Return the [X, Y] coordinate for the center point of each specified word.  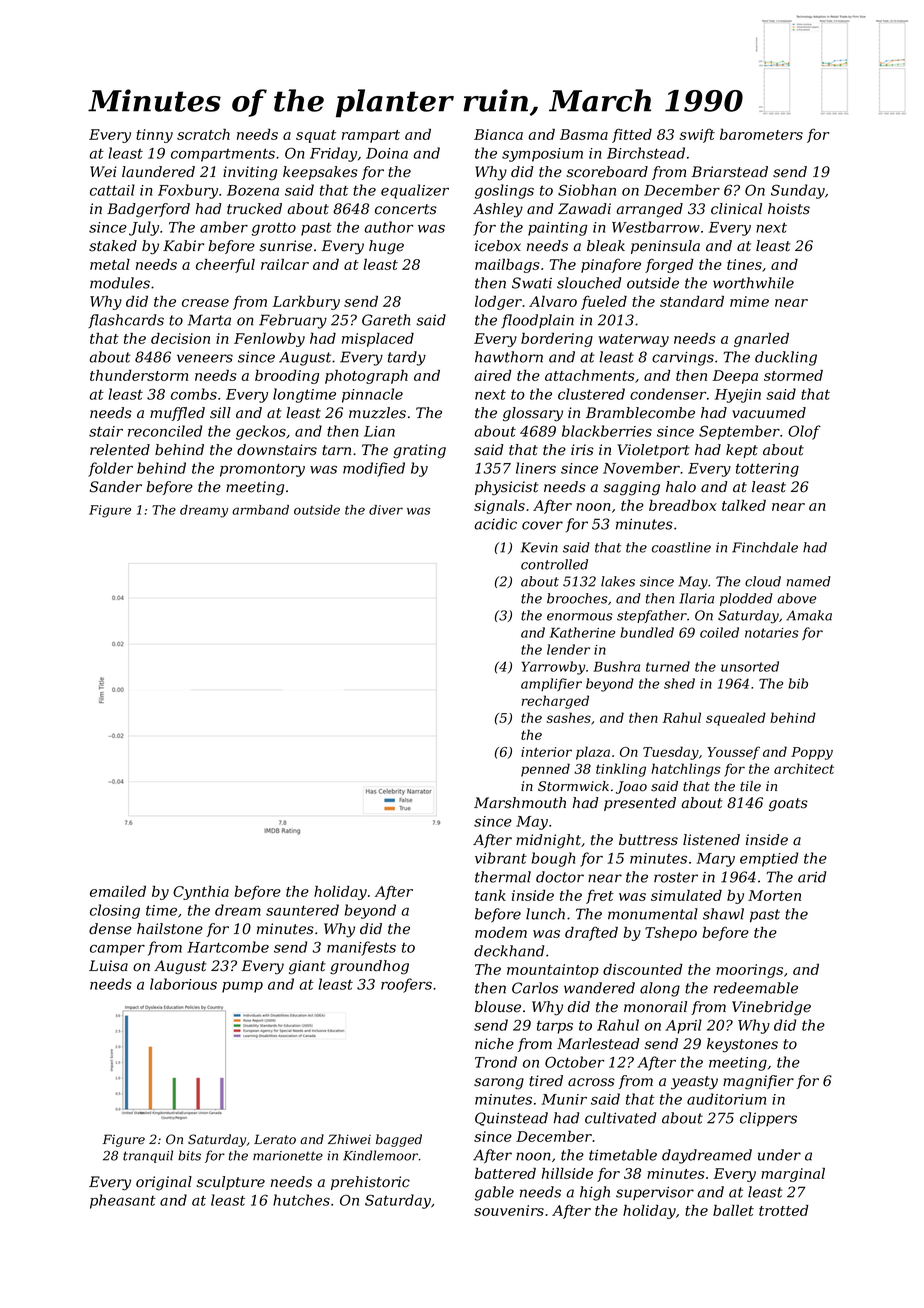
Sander [116, 487]
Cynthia [201, 892]
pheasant [123, 1201]
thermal [503, 877]
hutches [301, 1200]
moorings [749, 971]
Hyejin [738, 396]
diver [386, 510]
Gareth [386, 320]
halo [681, 487]
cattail [112, 190]
